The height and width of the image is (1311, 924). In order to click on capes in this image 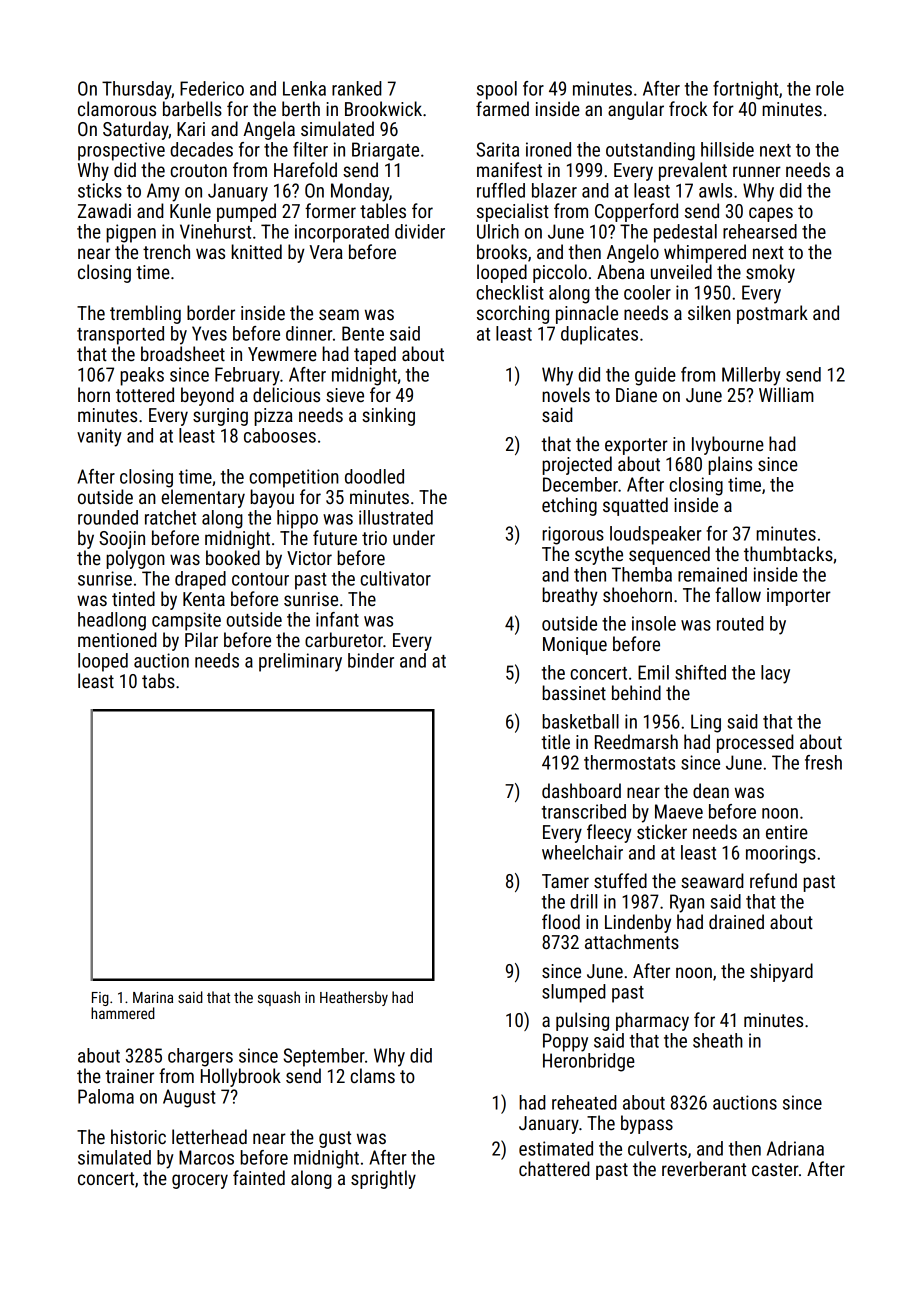, I will do `click(771, 214)`.
